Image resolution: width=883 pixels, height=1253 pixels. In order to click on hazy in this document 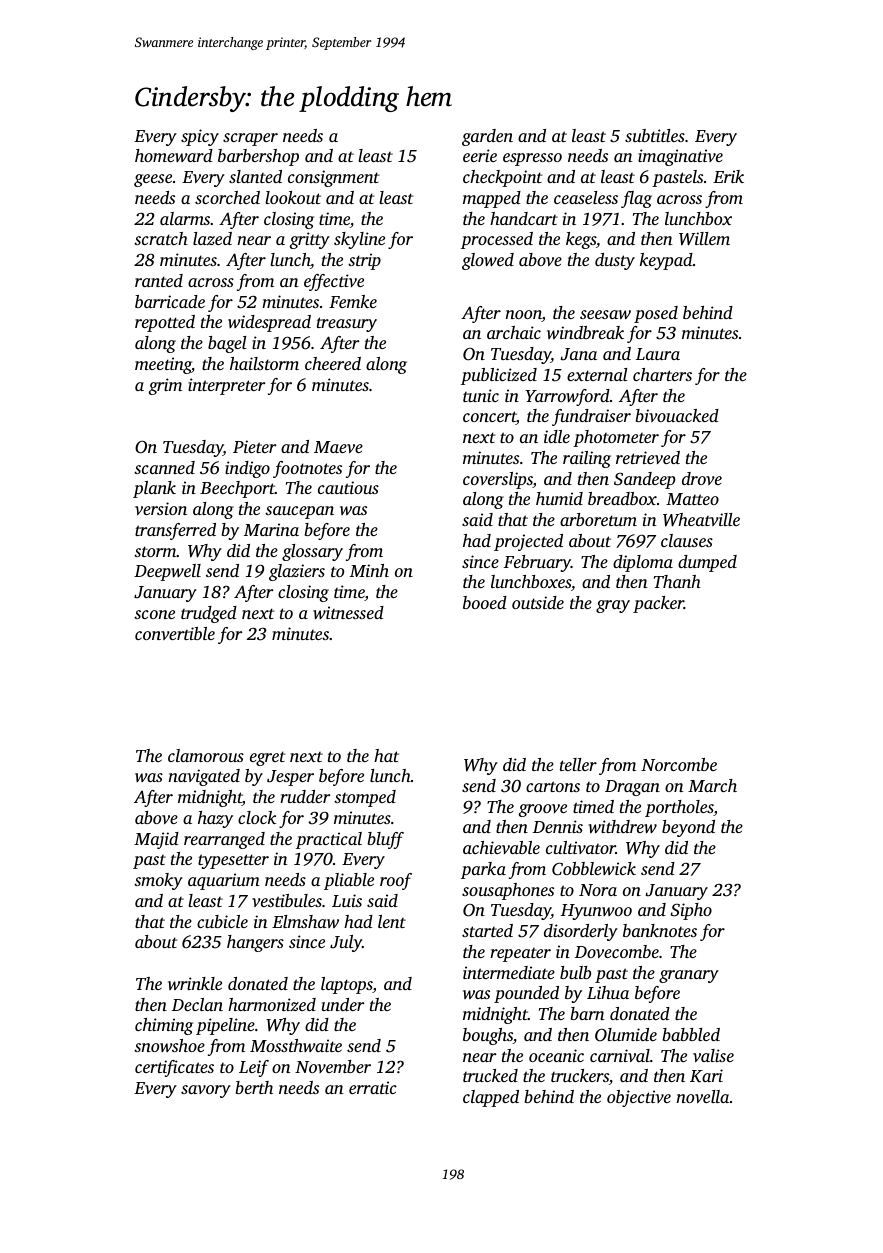, I will do `click(215, 819)`.
